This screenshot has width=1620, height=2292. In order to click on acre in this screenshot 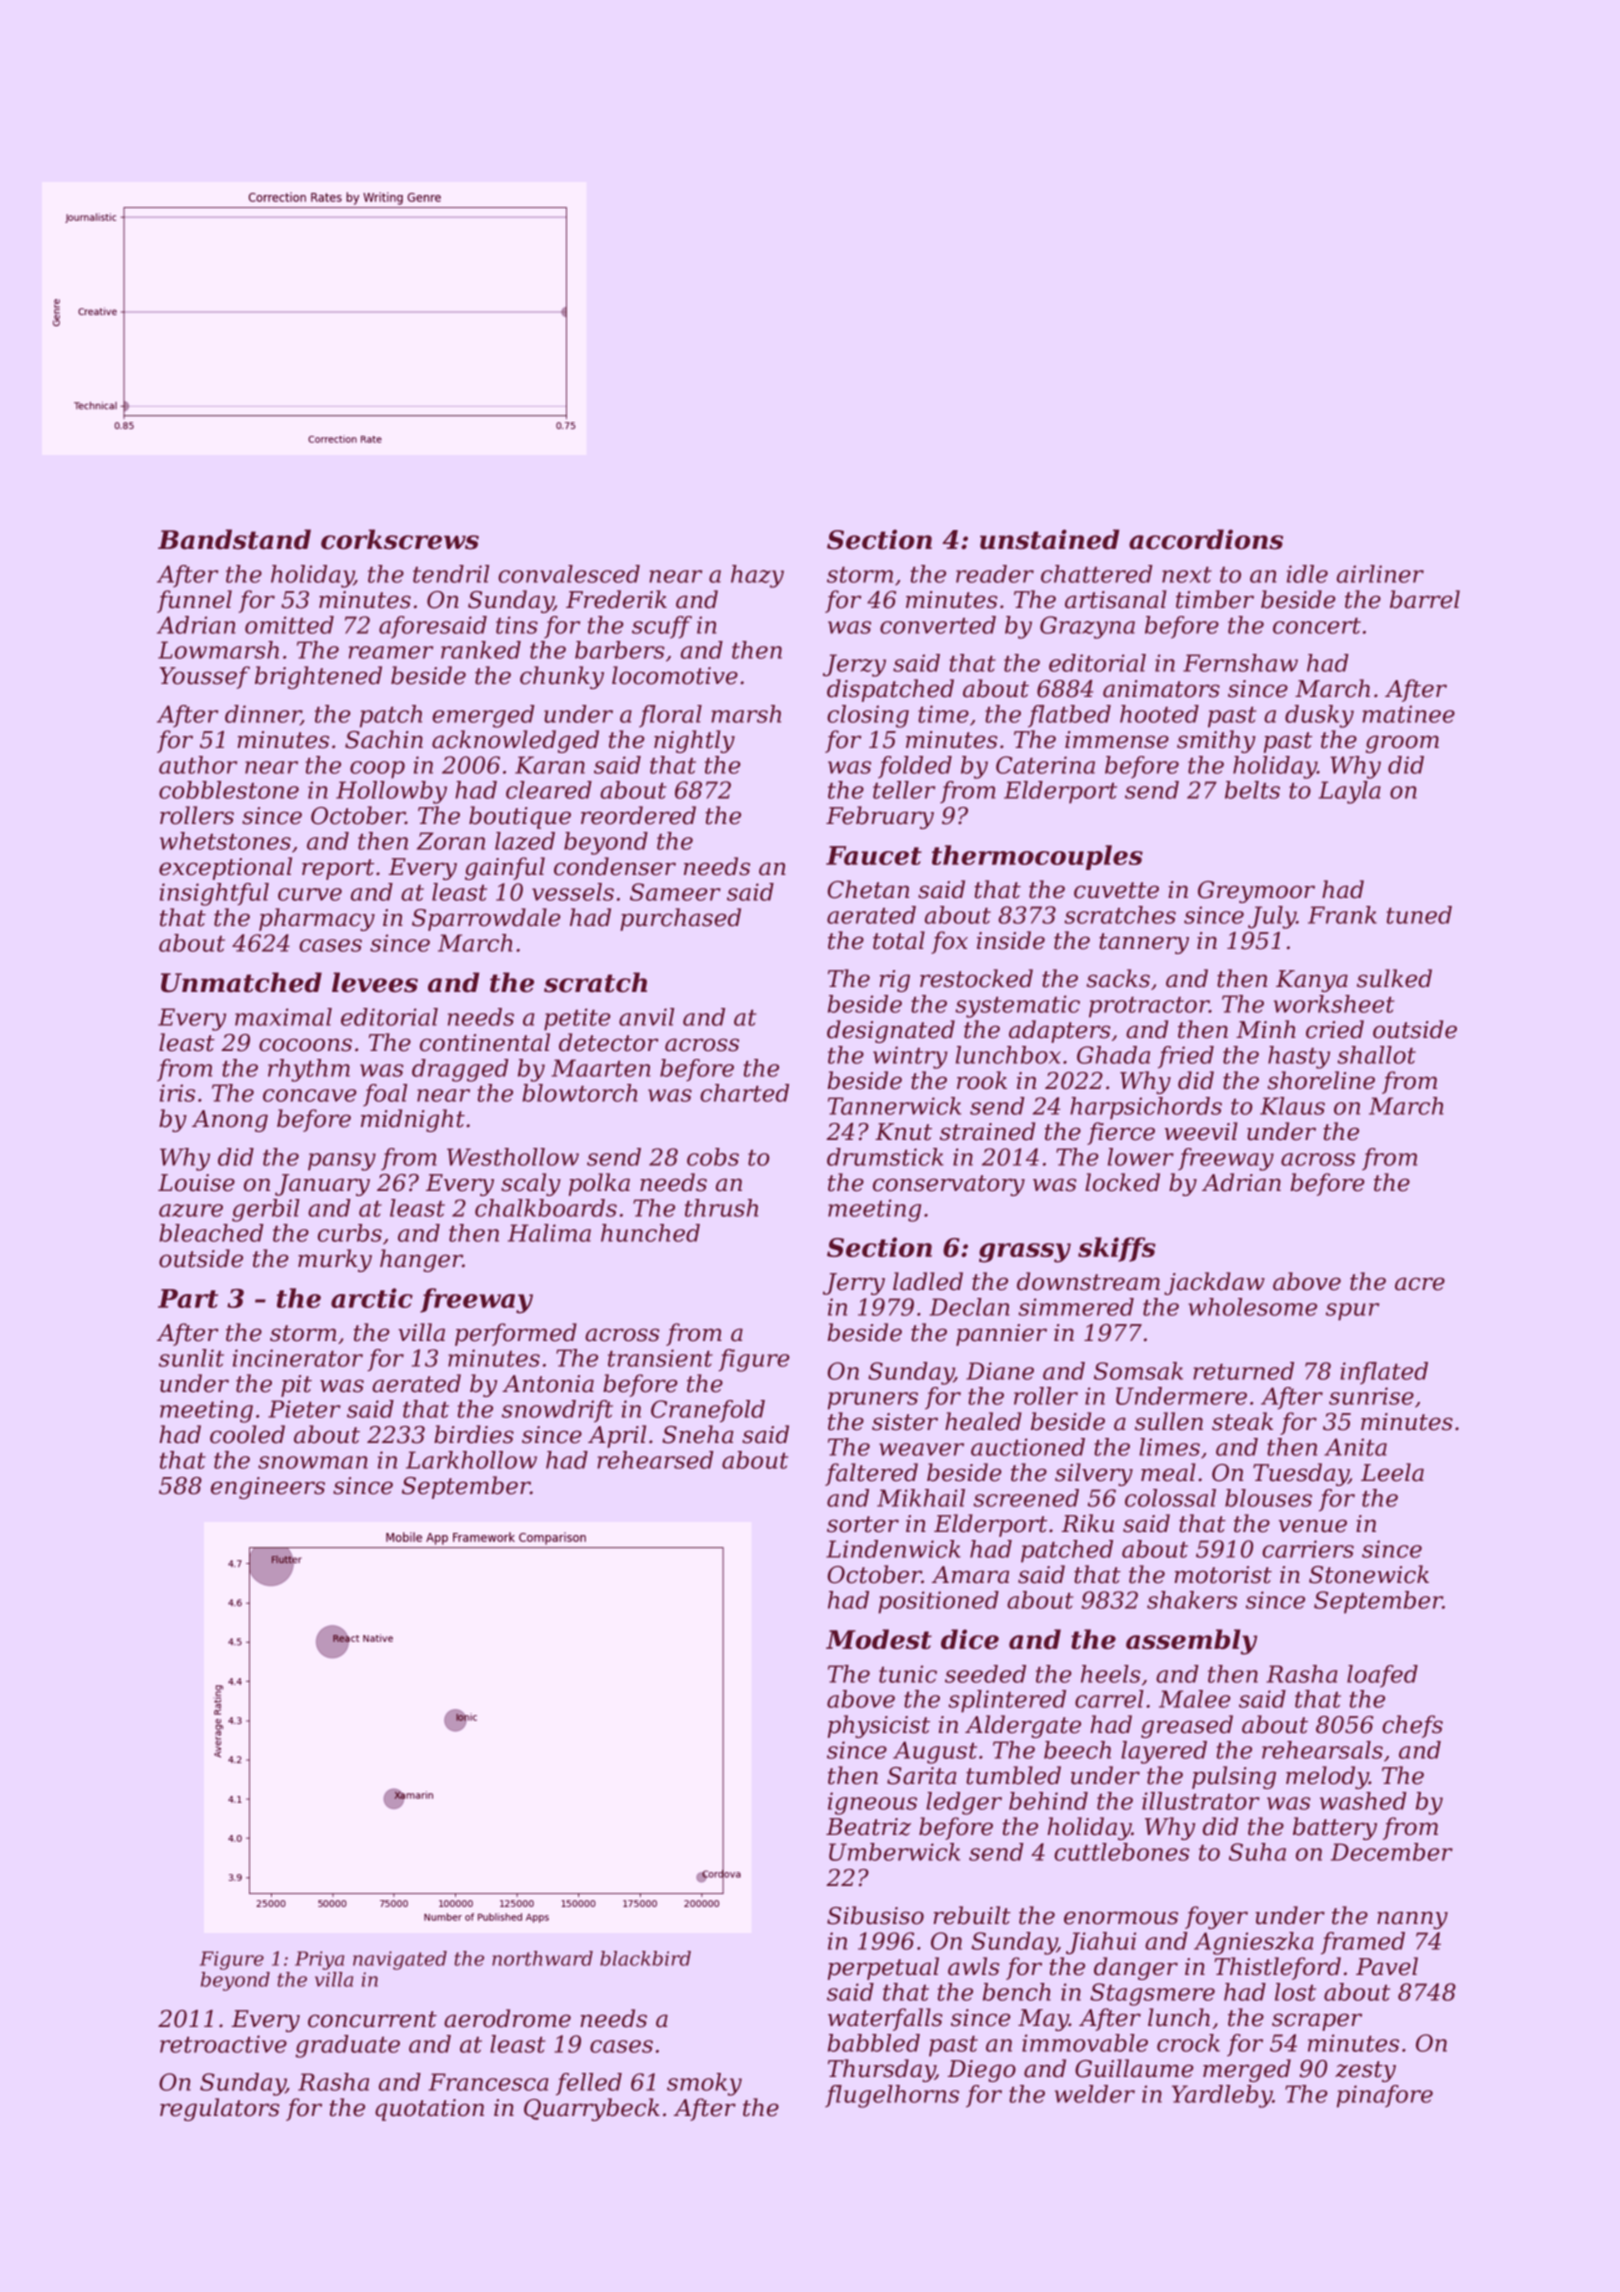, I will do `click(1420, 1284)`.
